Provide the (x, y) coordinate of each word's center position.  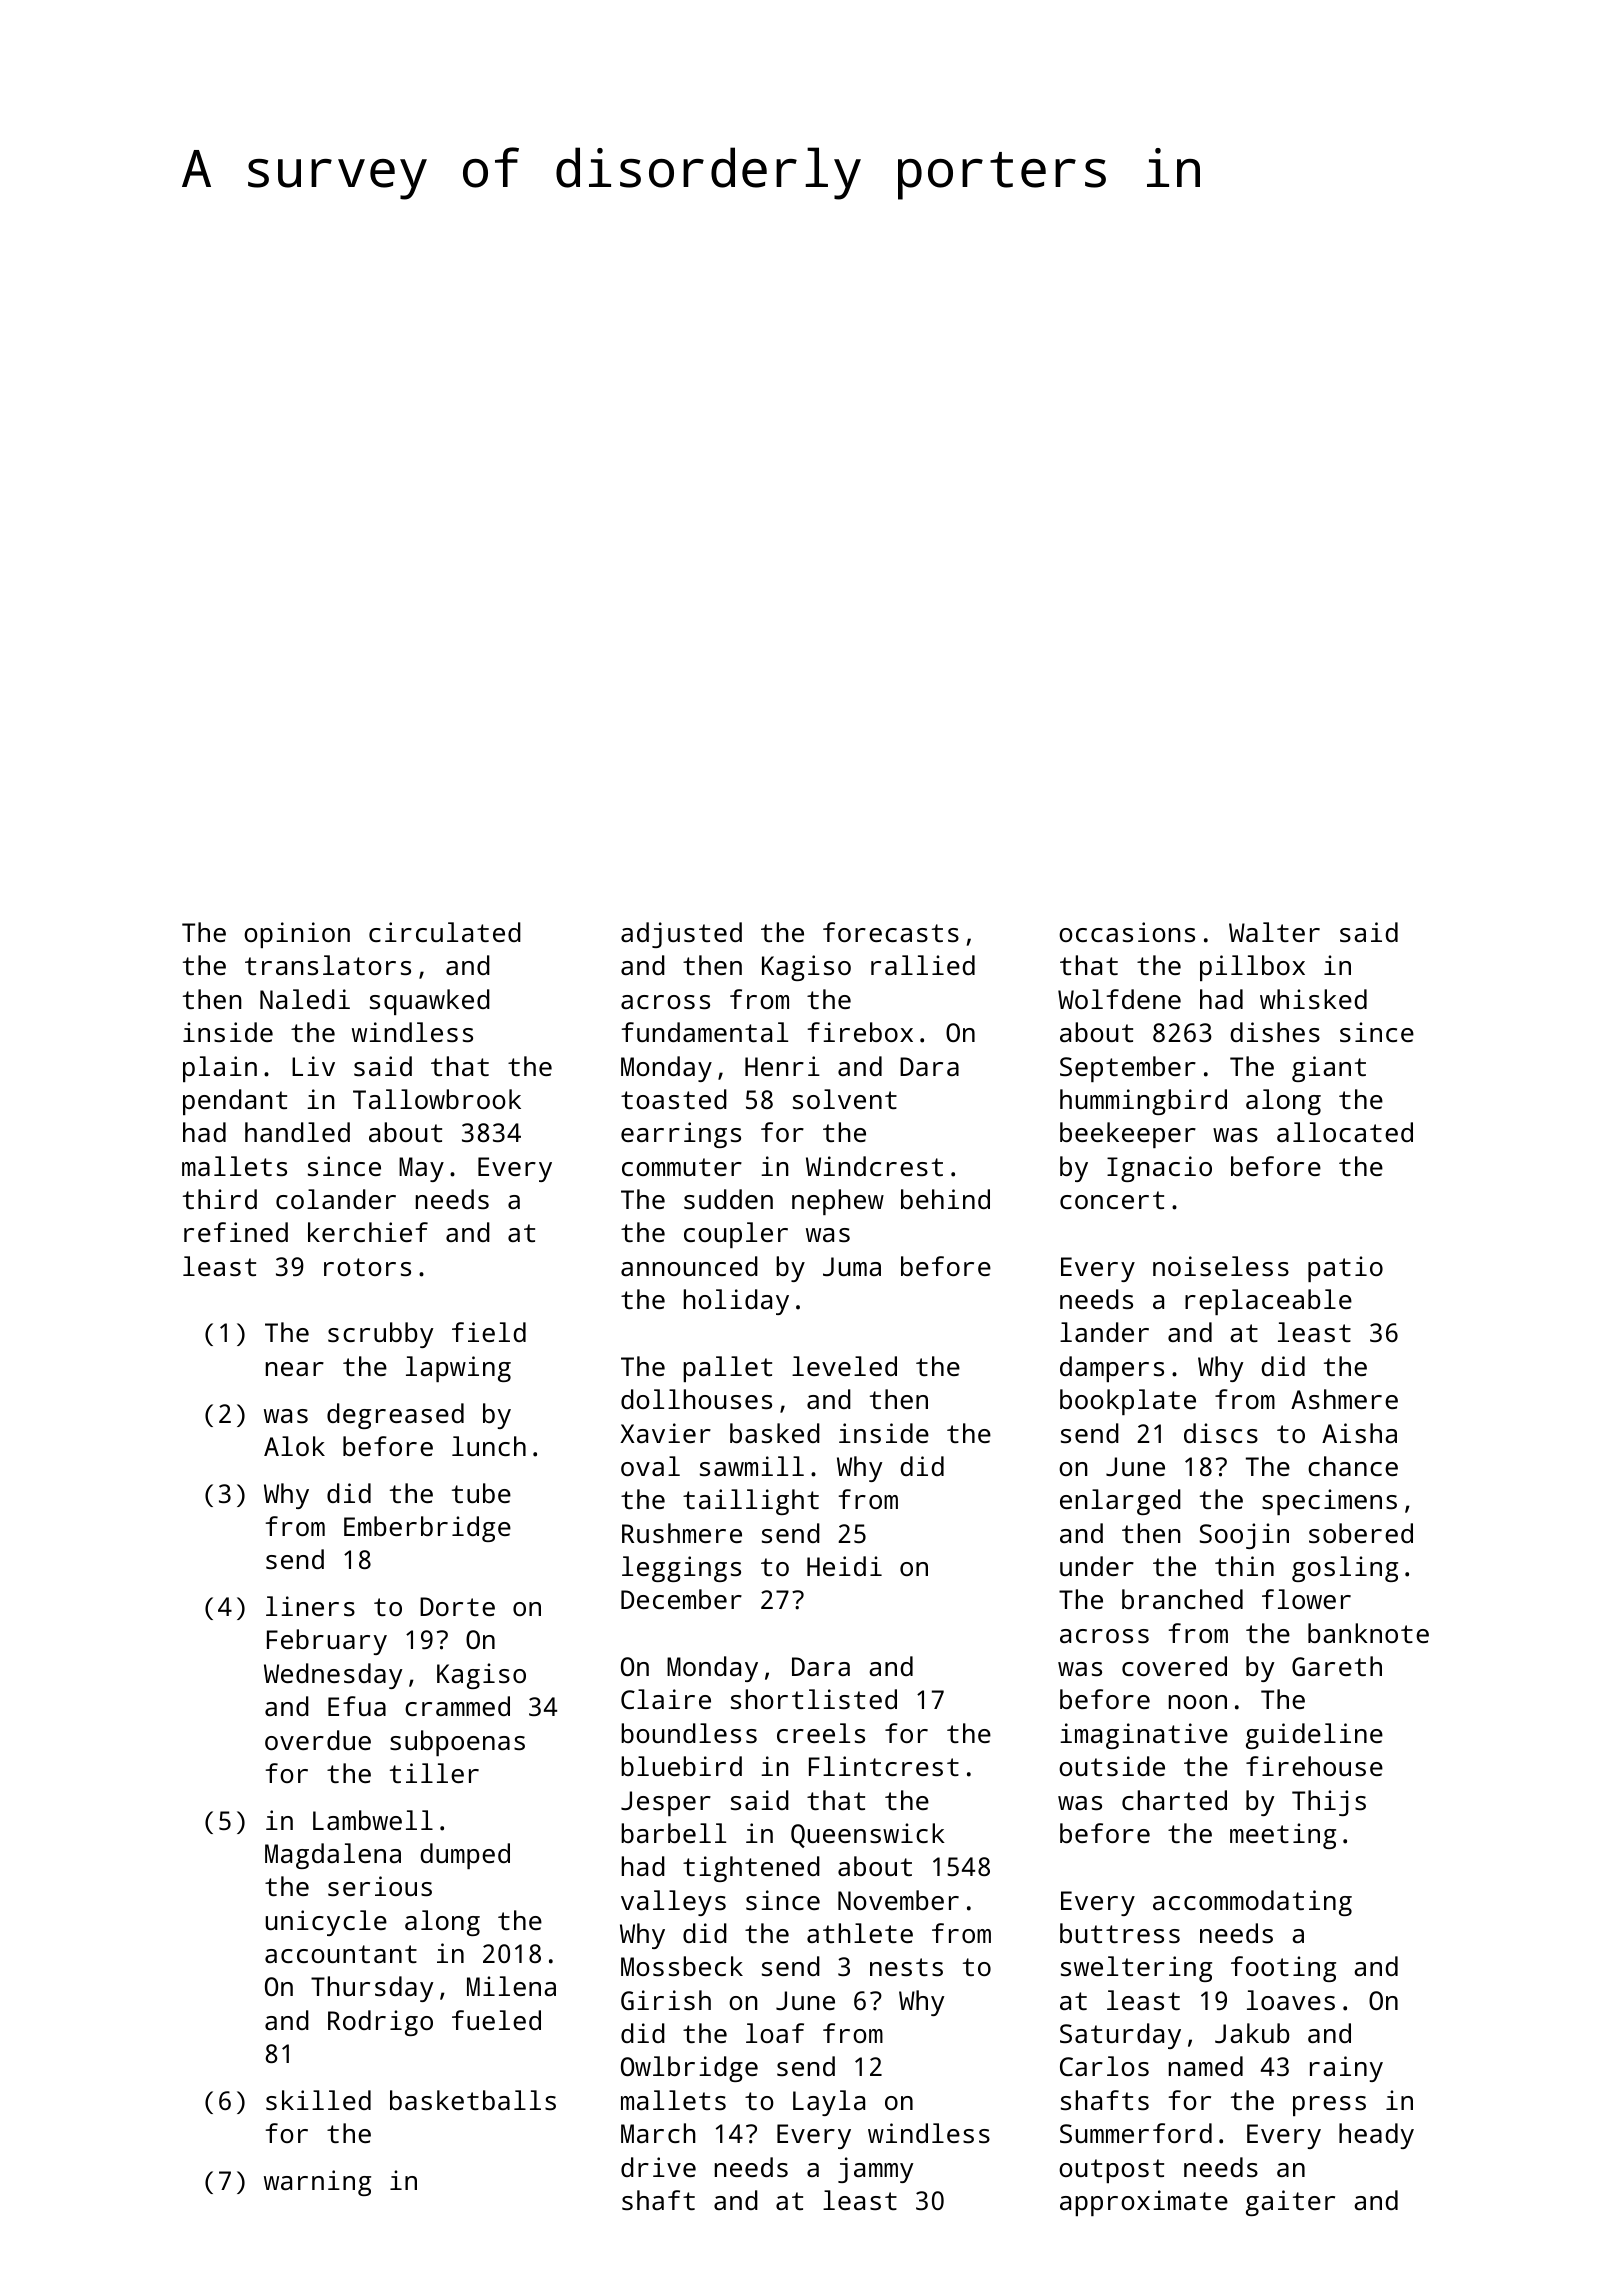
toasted (674, 1099)
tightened (751, 1869)
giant (1329, 1069)
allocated (1345, 1132)
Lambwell (373, 1820)
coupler (736, 1235)
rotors (367, 1267)
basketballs (473, 2100)
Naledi (305, 999)
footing (1283, 1969)
